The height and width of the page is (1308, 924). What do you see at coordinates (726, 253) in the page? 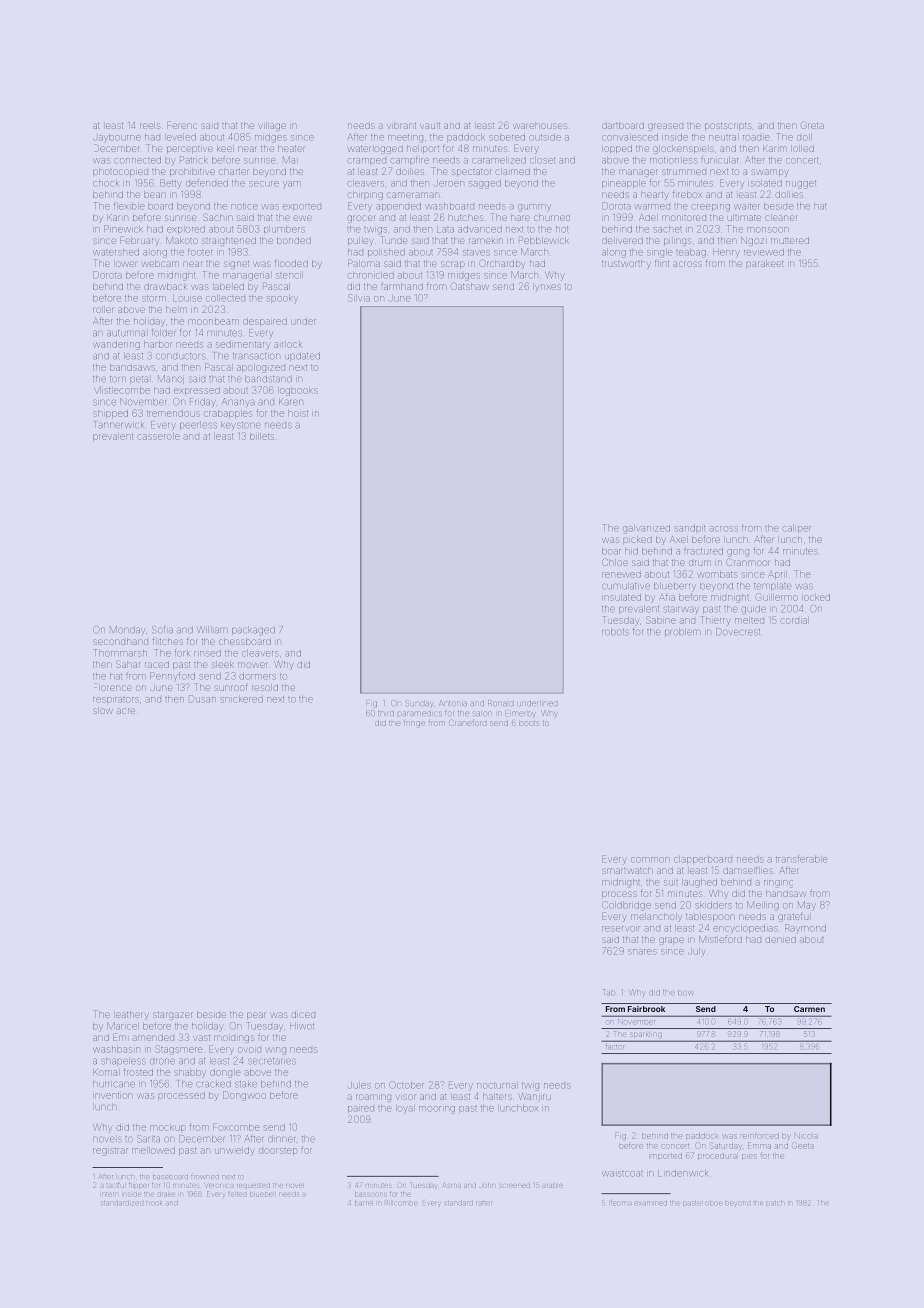
I see `Henry` at bounding box center [726, 253].
